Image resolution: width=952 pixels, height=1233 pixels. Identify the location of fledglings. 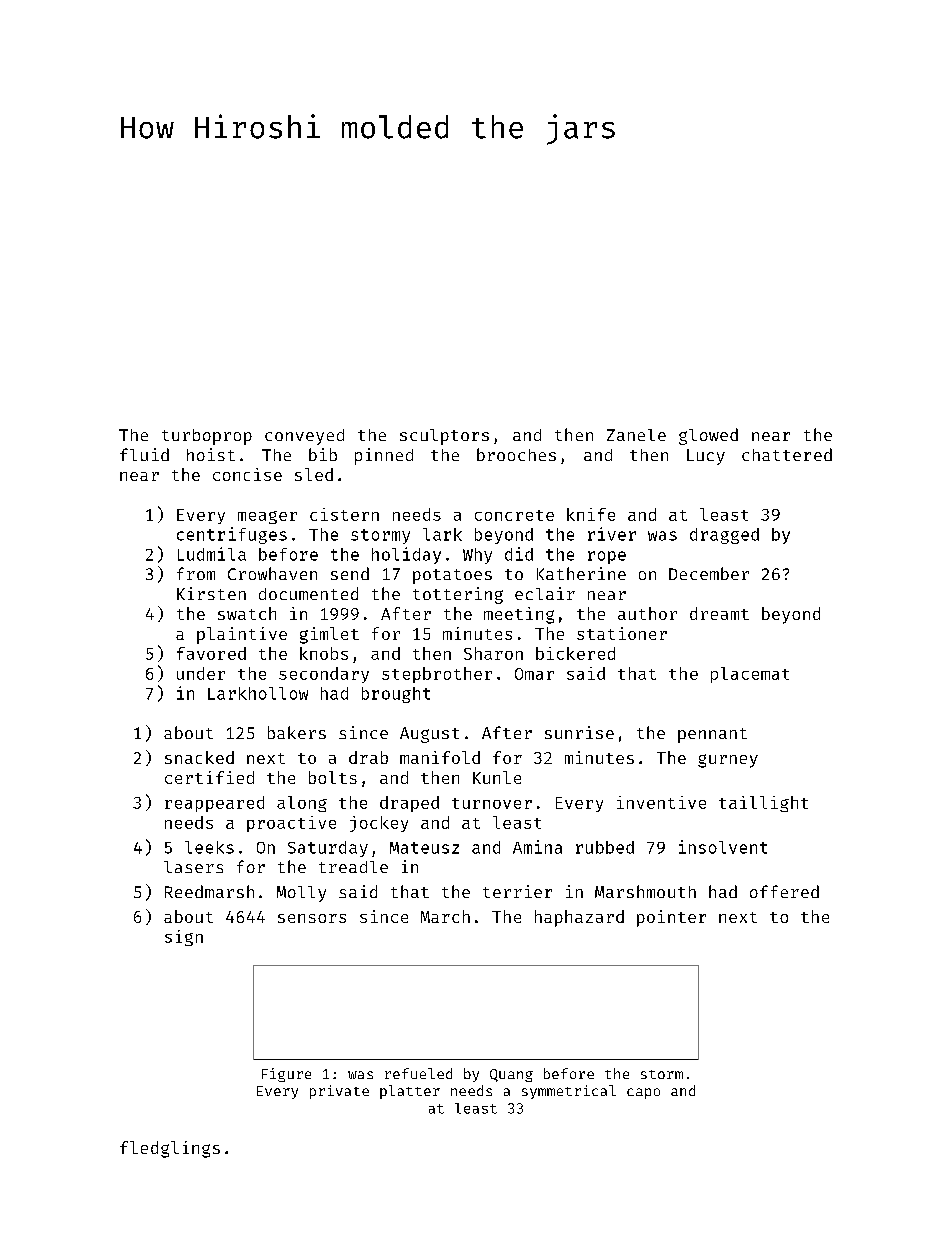
(170, 1149).
